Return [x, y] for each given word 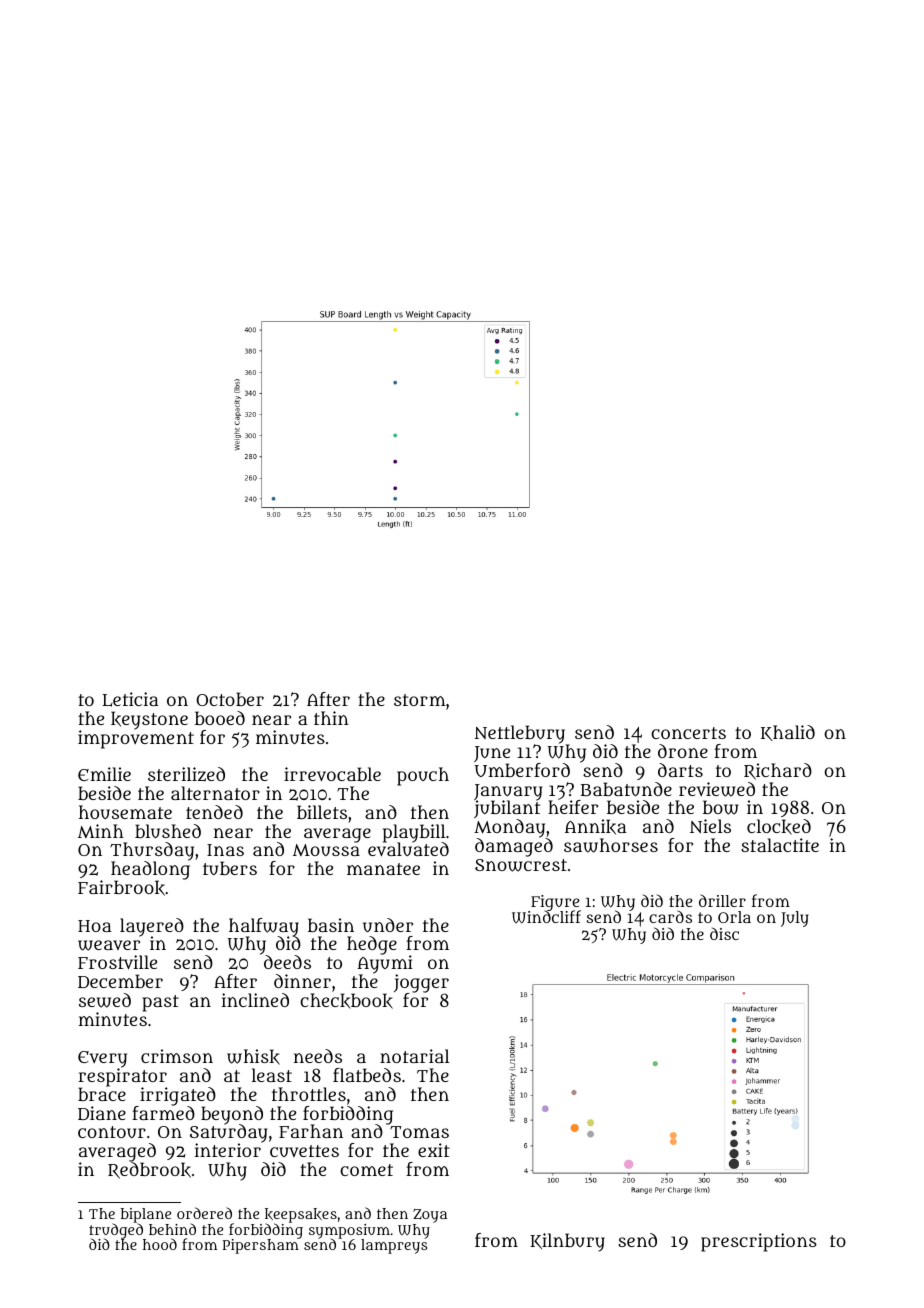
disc [724, 933]
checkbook [346, 1001]
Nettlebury [521, 735]
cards [670, 916]
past [160, 1003]
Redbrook [149, 1170]
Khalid [788, 733]
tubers [230, 868]
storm [420, 700]
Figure [556, 903]
